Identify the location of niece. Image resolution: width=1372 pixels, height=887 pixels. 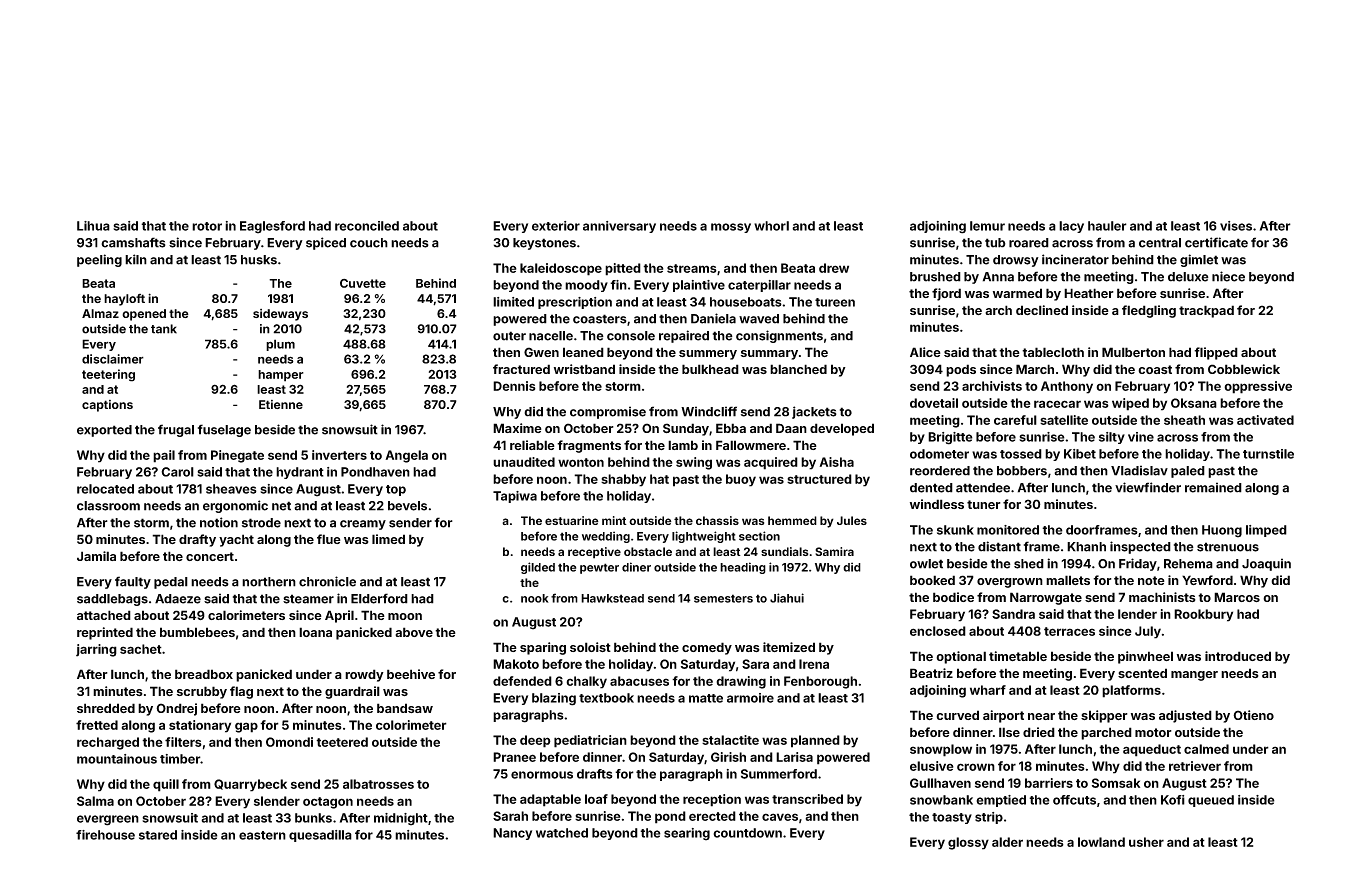
(1228, 276).
